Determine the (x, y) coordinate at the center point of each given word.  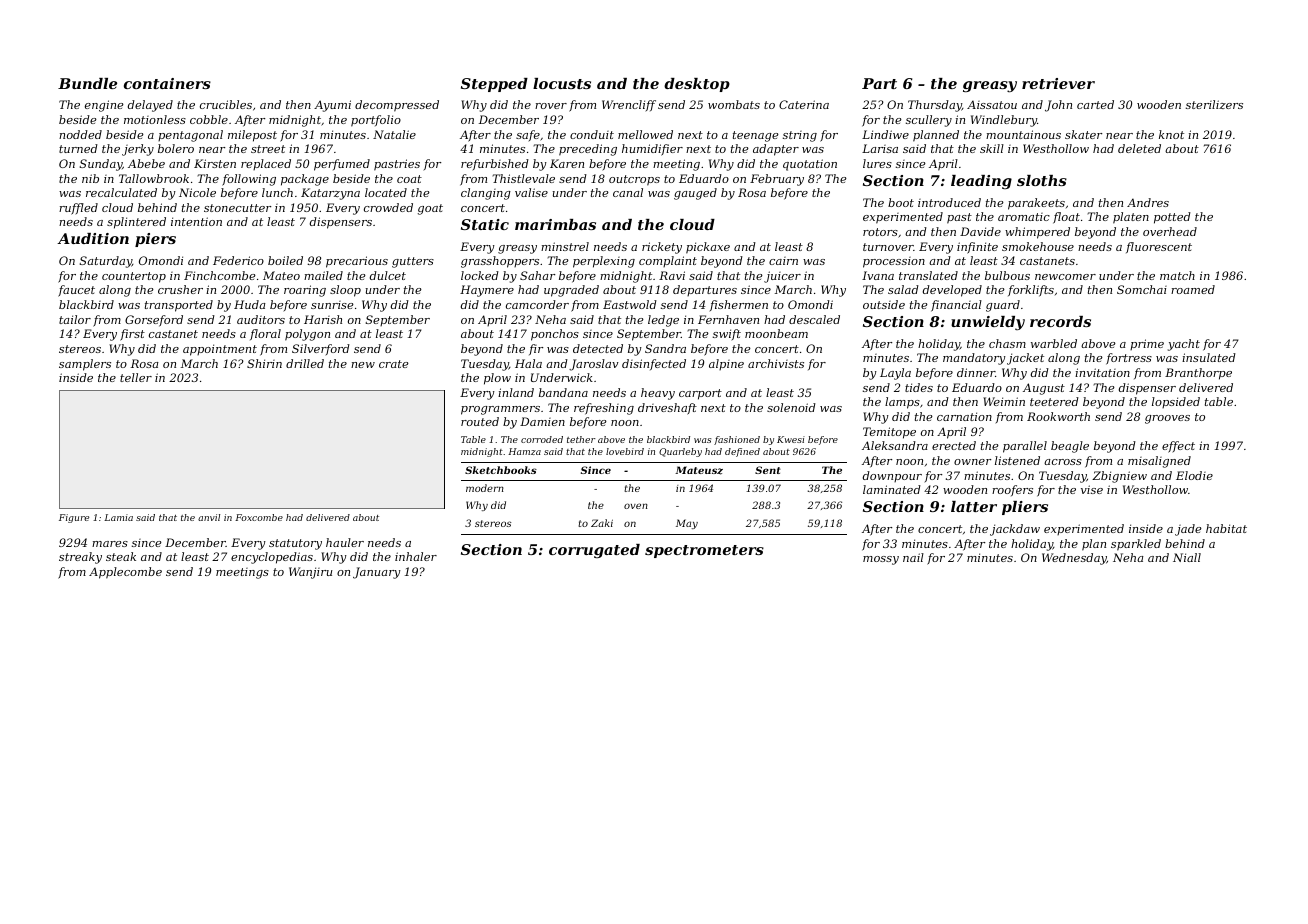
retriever (1058, 83)
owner (972, 462)
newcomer (1065, 277)
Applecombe (125, 573)
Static (485, 224)
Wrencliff (629, 105)
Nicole (197, 192)
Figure (74, 518)
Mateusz (699, 470)
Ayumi (332, 106)
